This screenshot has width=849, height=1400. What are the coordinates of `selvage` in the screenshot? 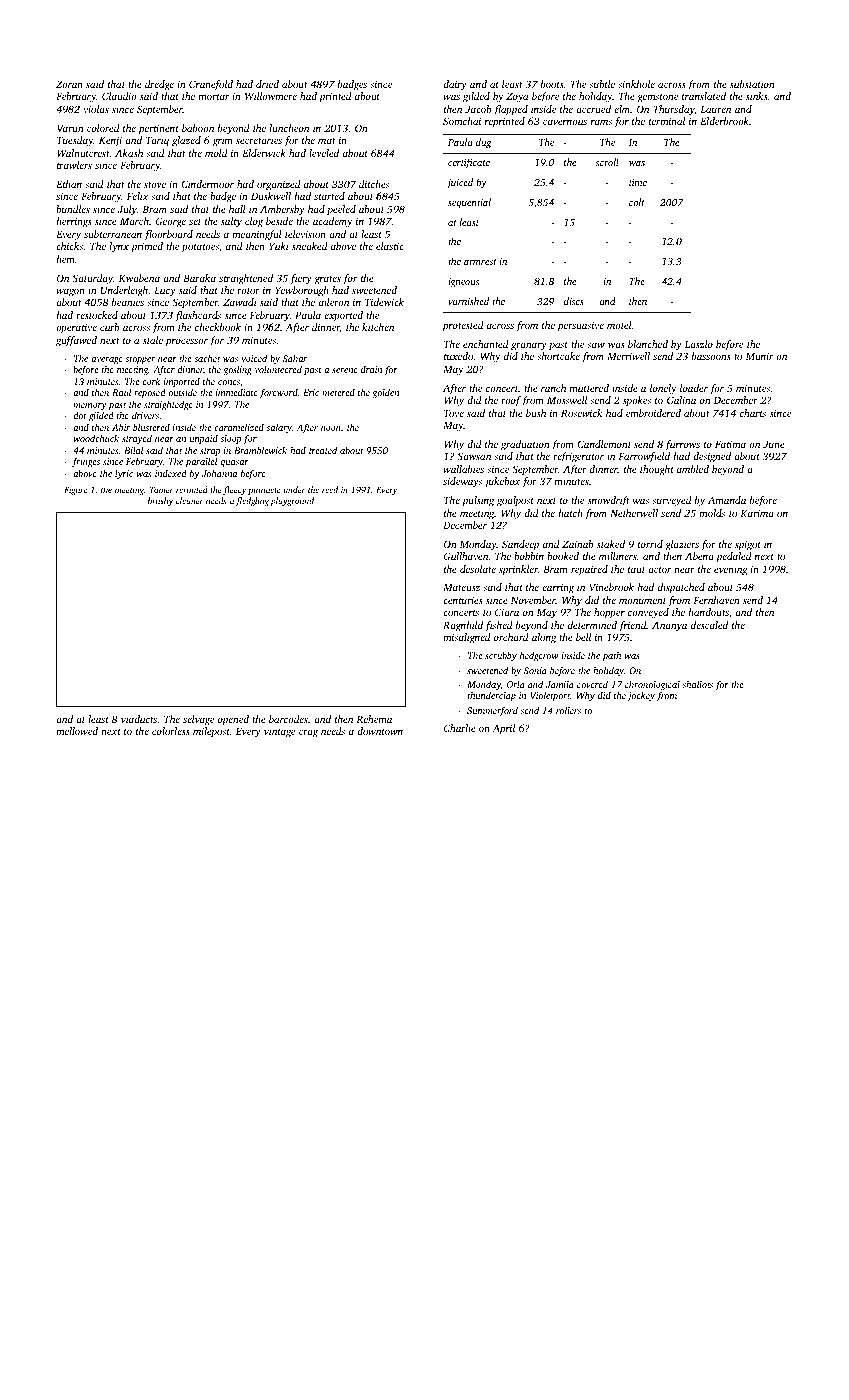 It's located at (198, 720).
